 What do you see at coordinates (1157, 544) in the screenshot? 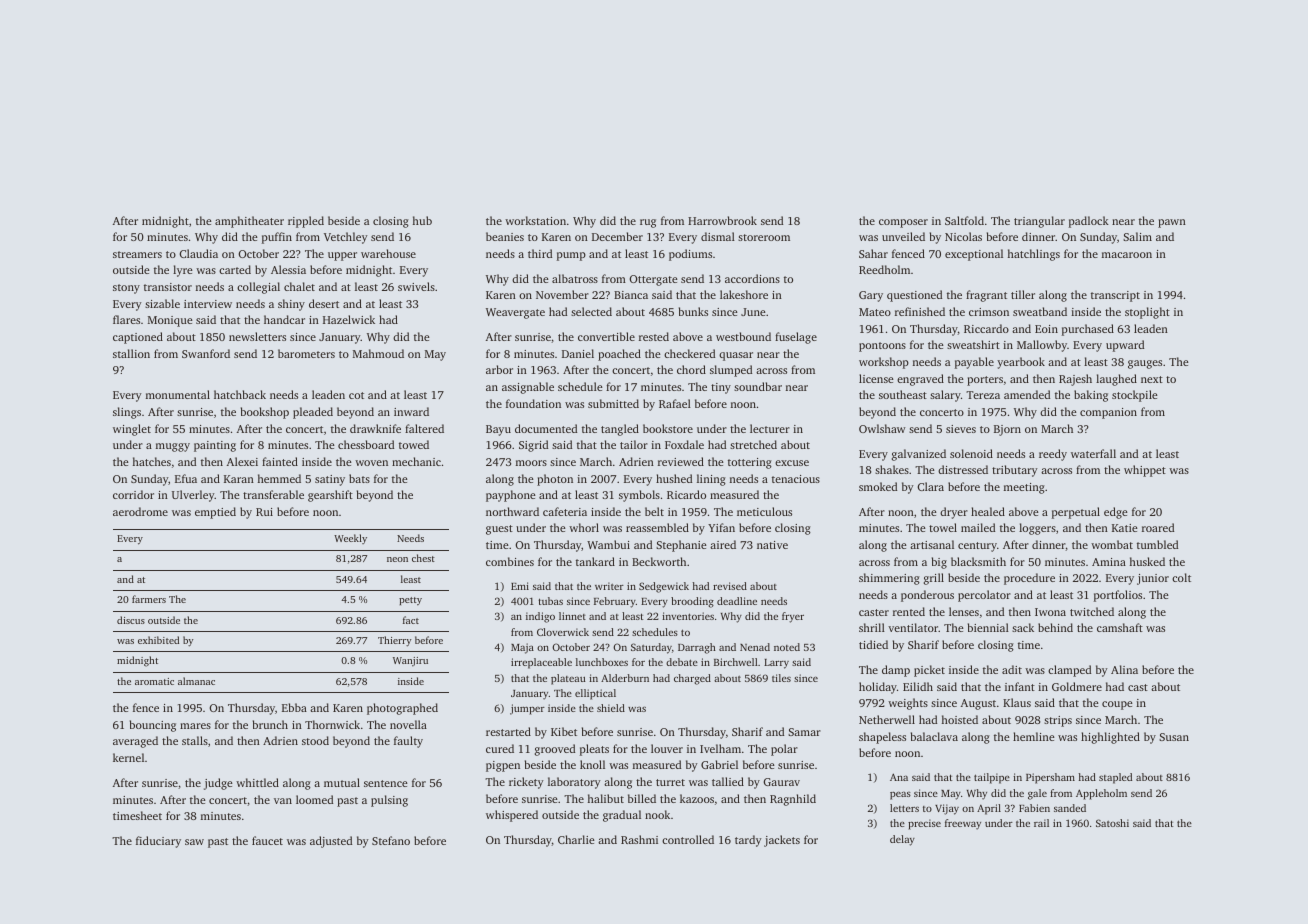
I see `tumbled` at bounding box center [1157, 544].
